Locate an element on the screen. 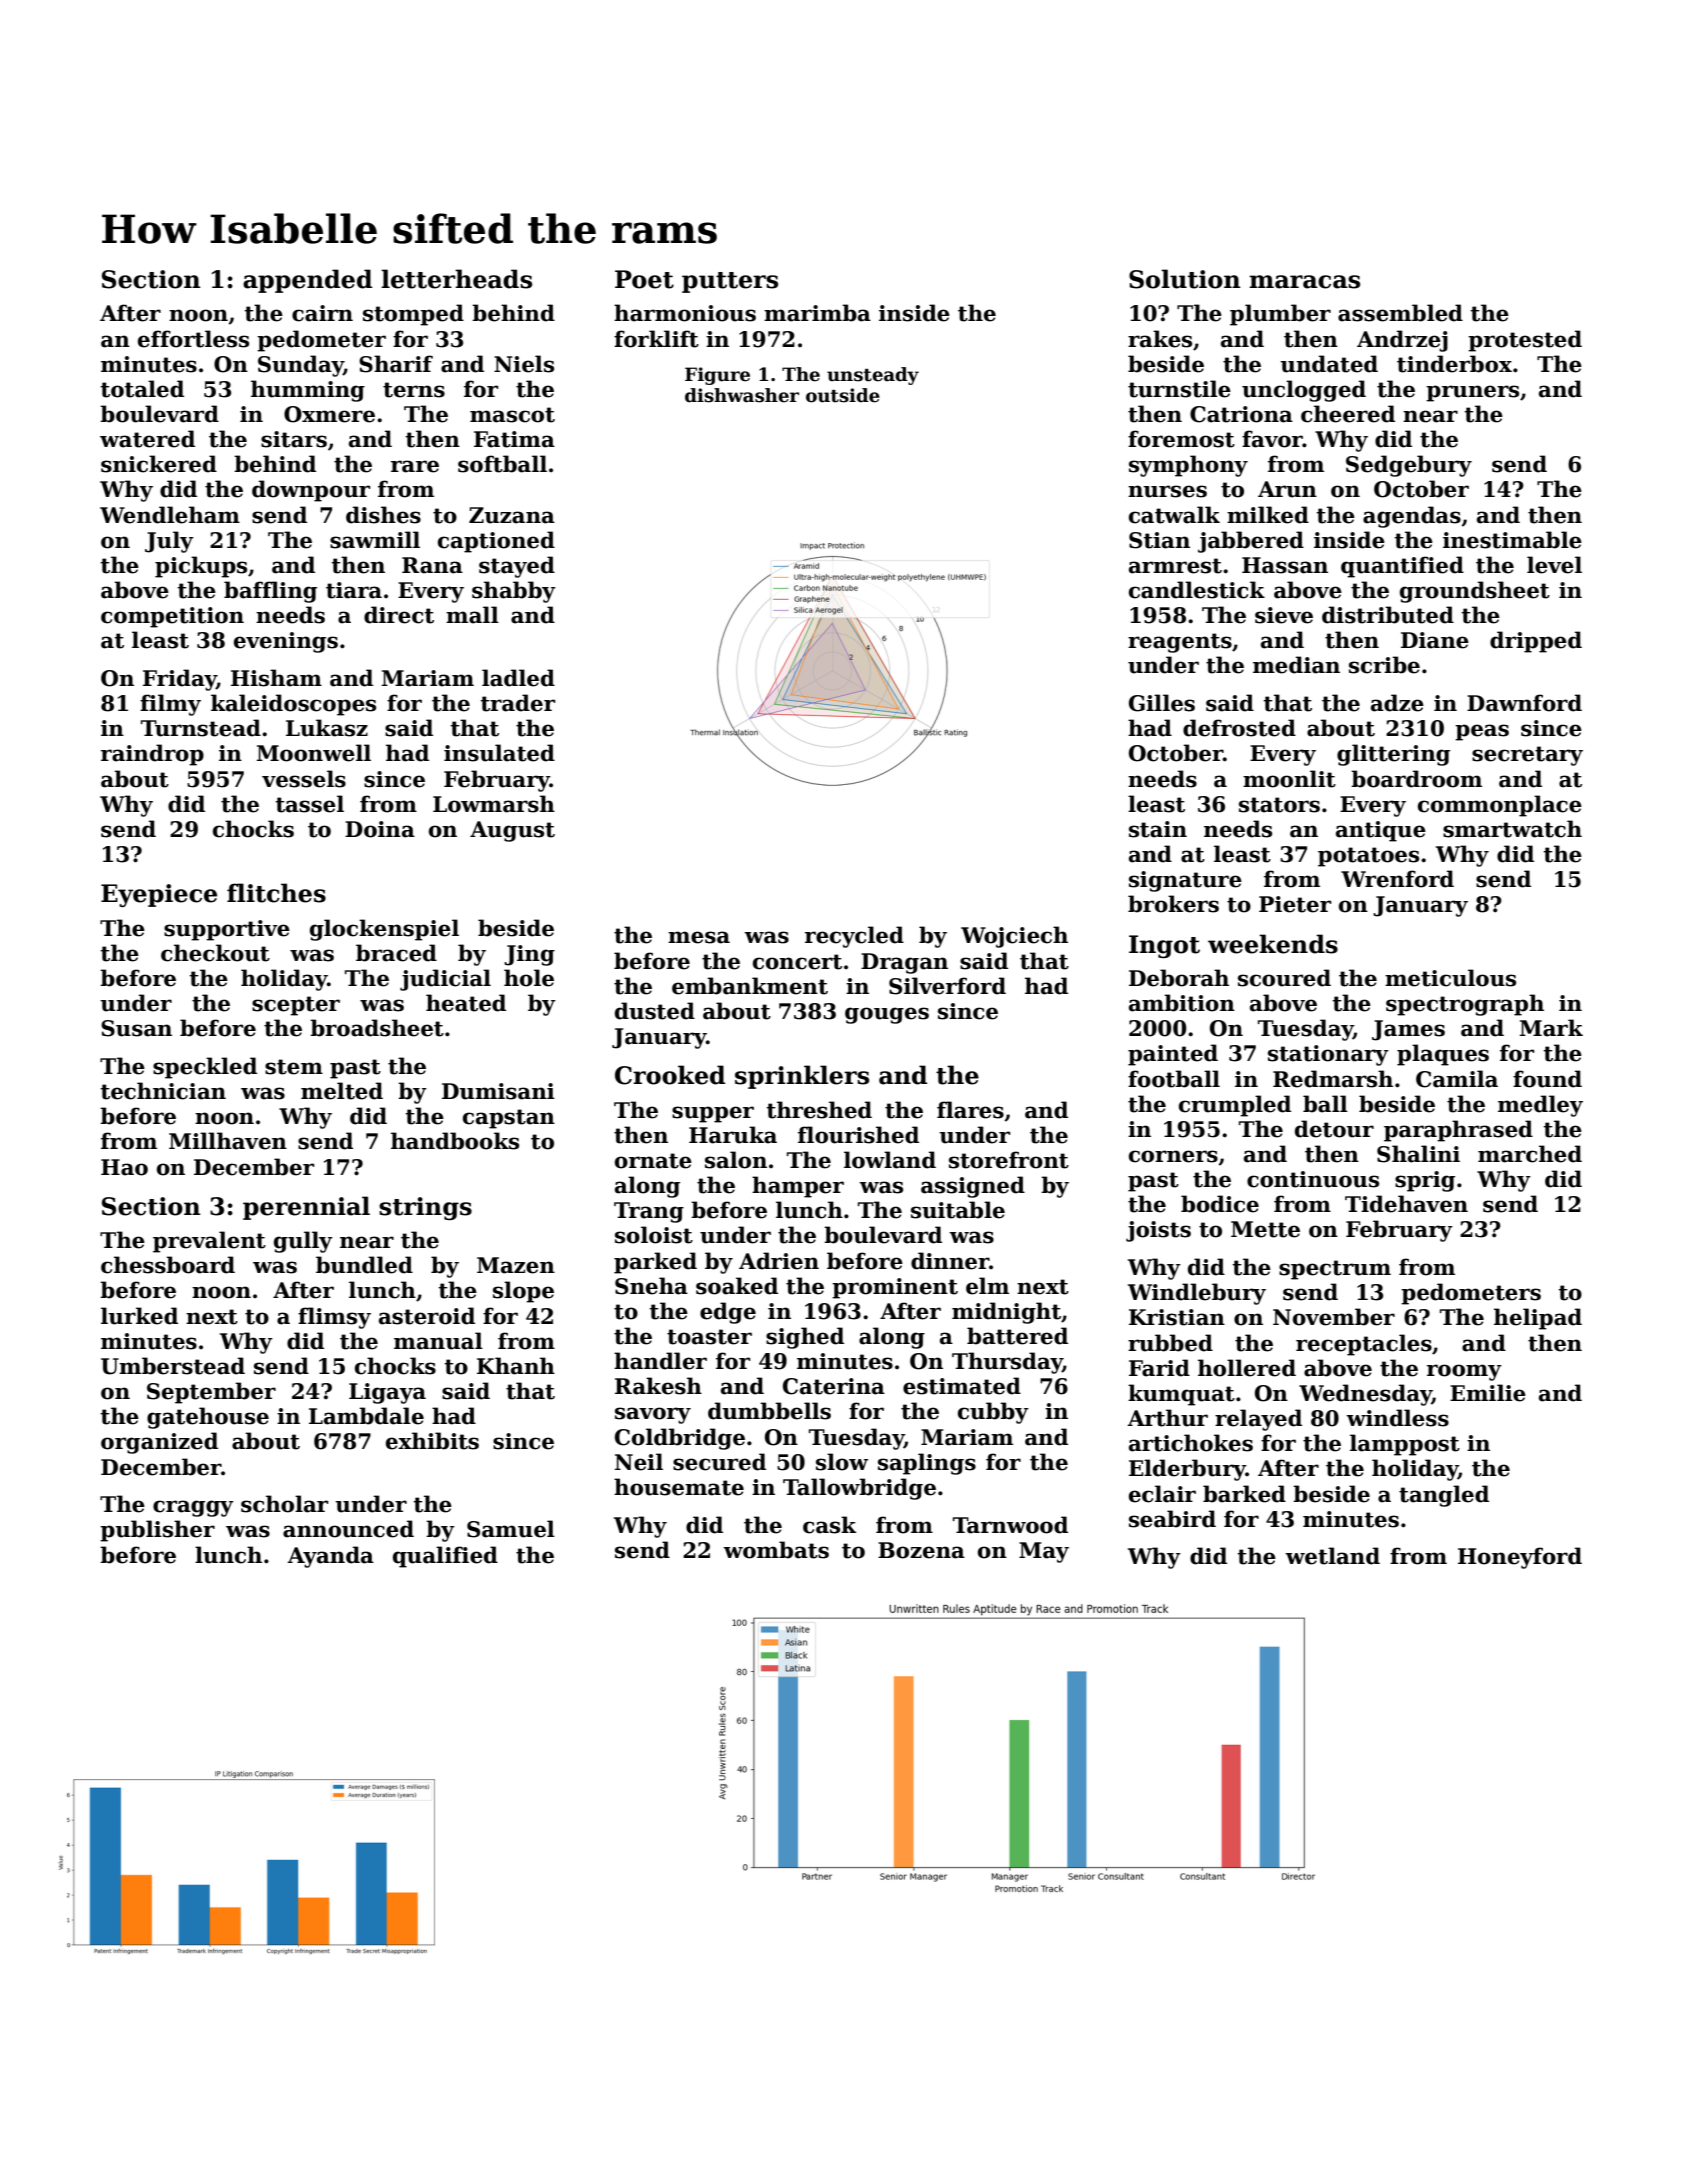 This screenshot has width=1683, height=2178. putters is located at coordinates (730, 282).
